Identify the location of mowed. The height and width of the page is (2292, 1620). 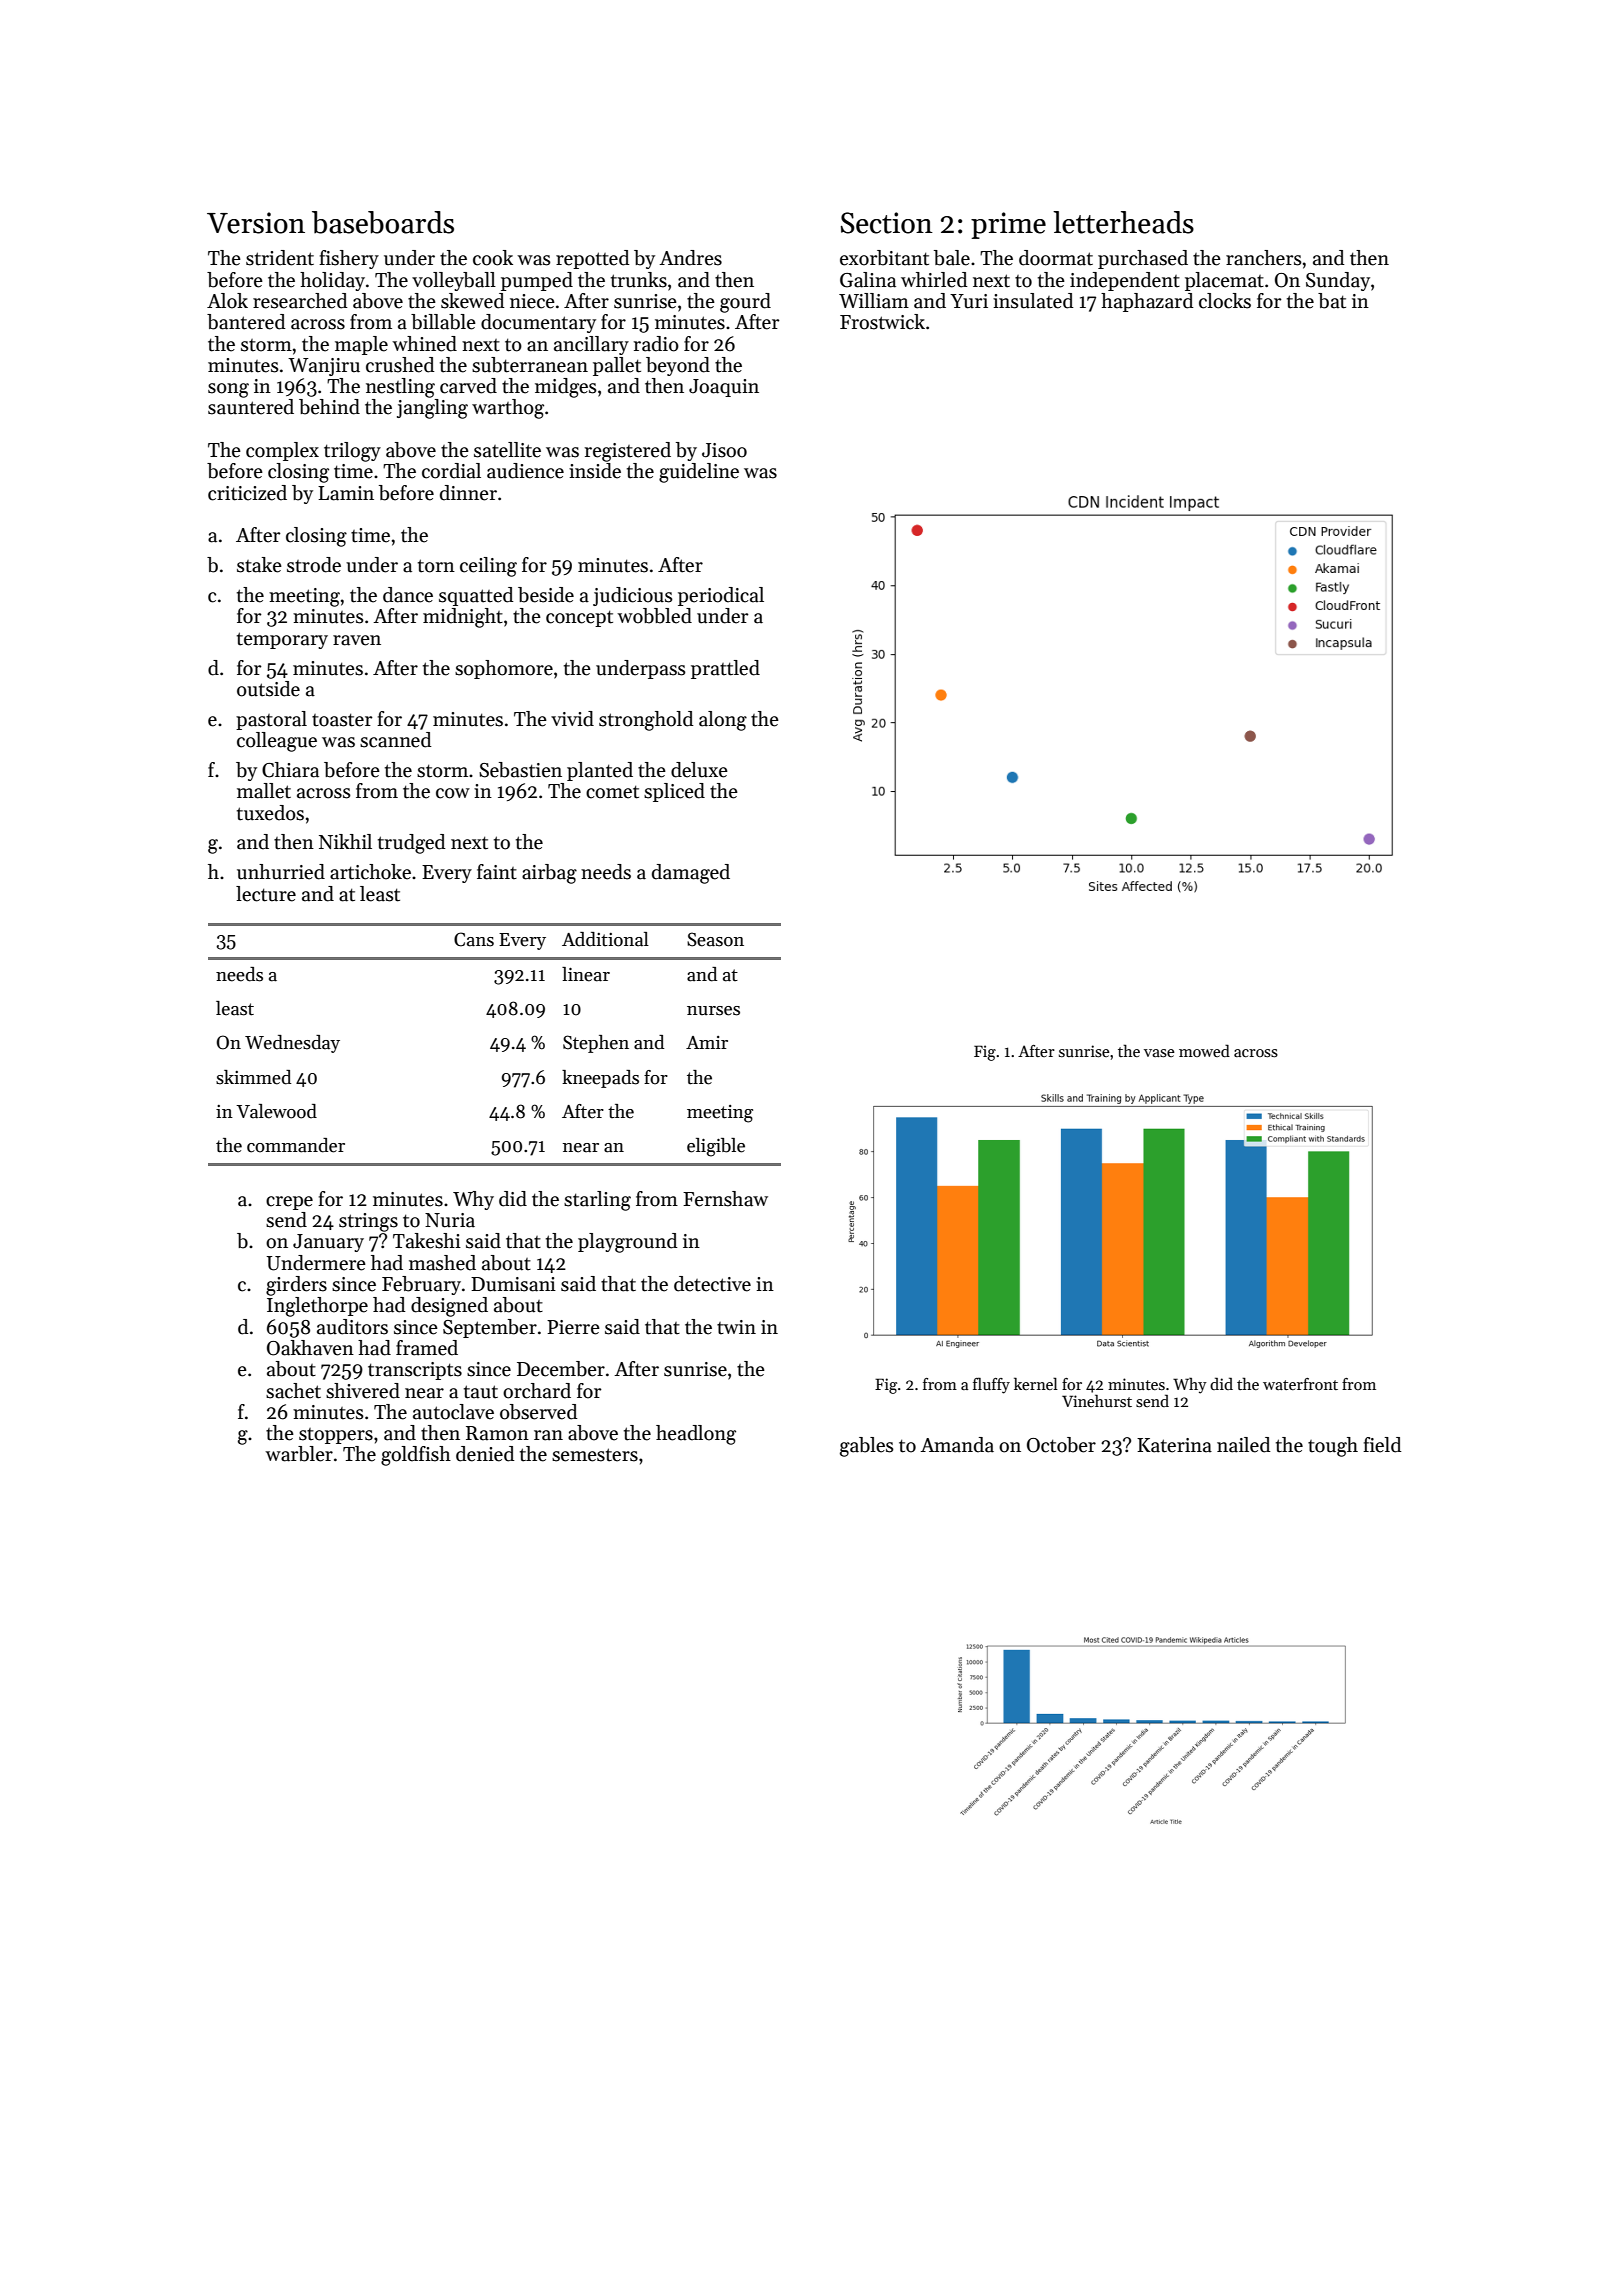
(1204, 1050).
